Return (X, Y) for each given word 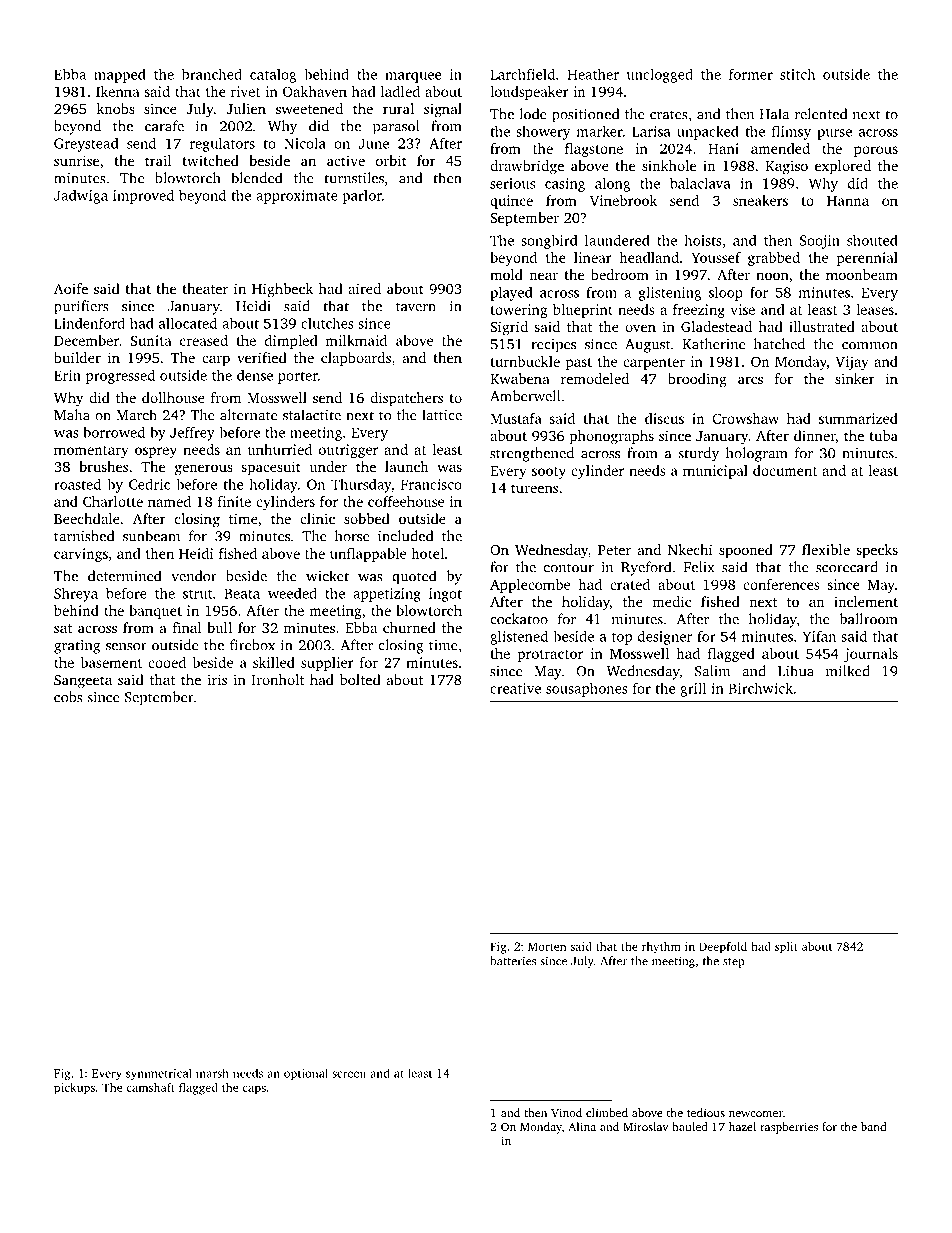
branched (212, 74)
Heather (593, 74)
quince (511, 202)
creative (515, 688)
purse (834, 134)
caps (254, 1090)
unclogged (660, 75)
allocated (188, 323)
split (786, 948)
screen (349, 1074)
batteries (513, 961)
